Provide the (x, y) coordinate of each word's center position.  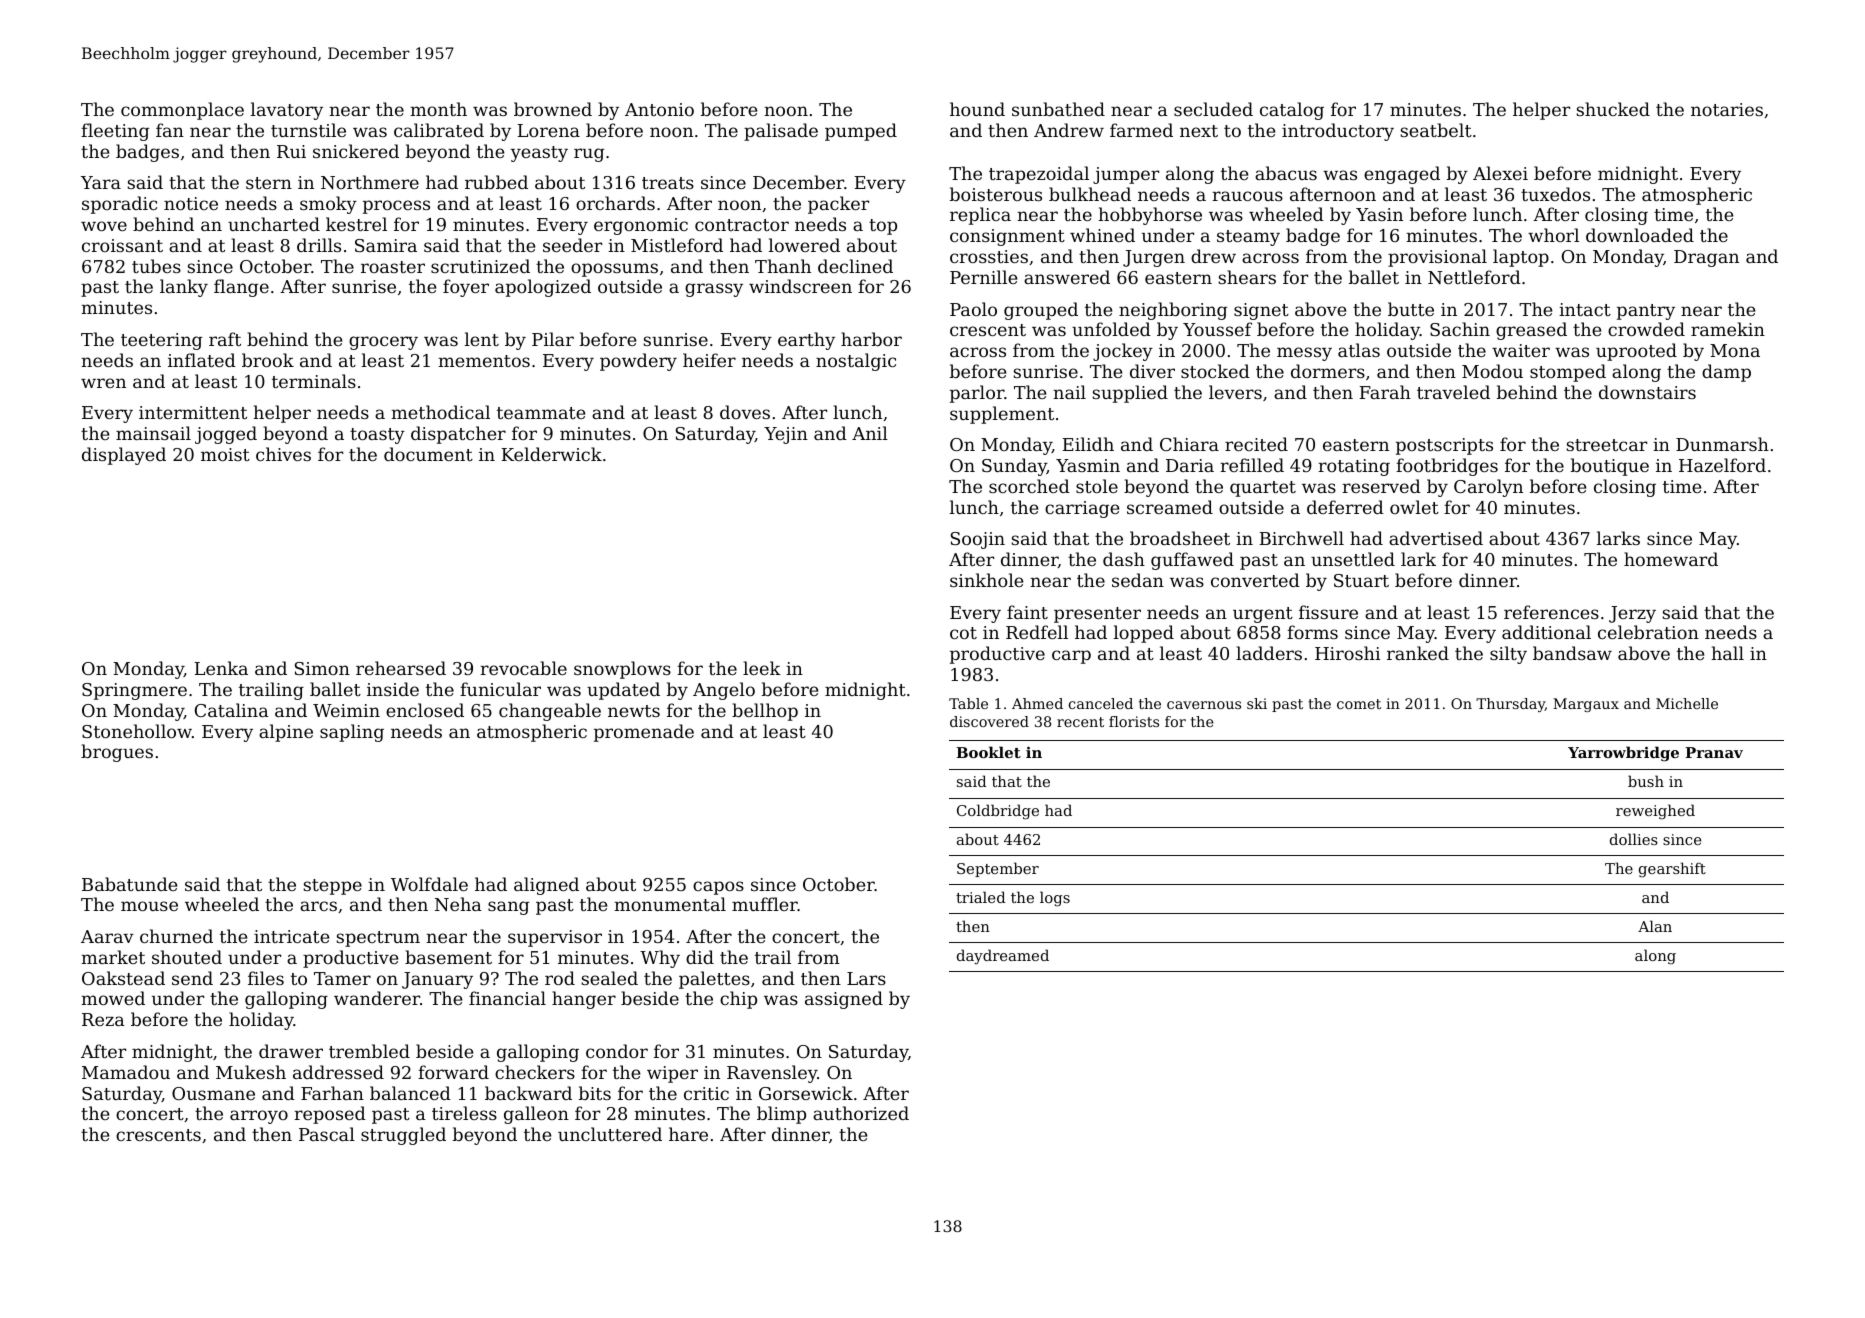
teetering (161, 341)
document (428, 454)
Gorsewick (806, 1093)
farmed (1141, 130)
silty (1508, 655)
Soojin (978, 540)
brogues (117, 753)
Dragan (1706, 258)
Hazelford (1722, 465)
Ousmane (213, 1093)
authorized (861, 1113)
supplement (1002, 415)
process (396, 207)
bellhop (765, 712)
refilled (1252, 465)
